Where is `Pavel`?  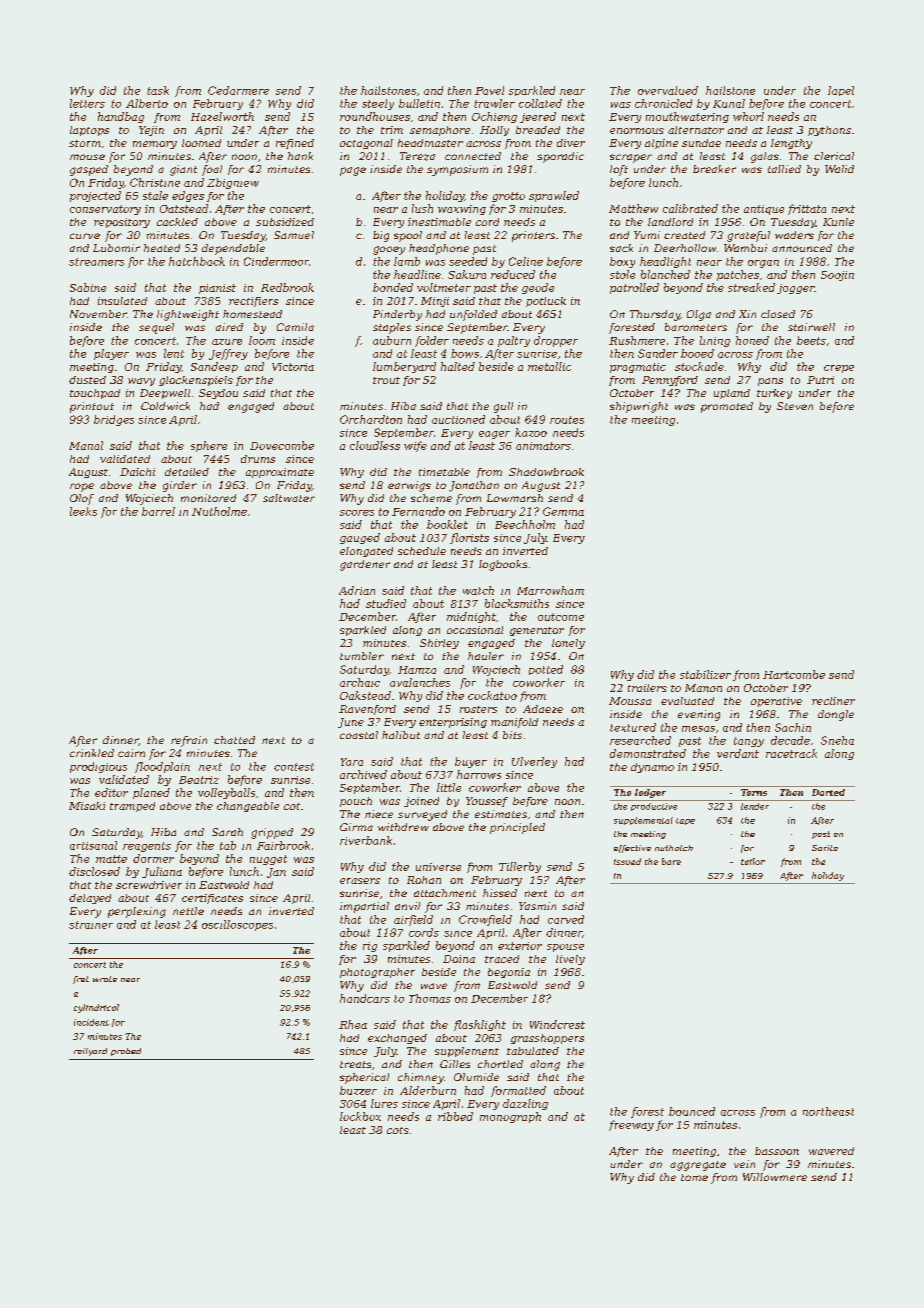 Pavel is located at coordinates (489, 90).
